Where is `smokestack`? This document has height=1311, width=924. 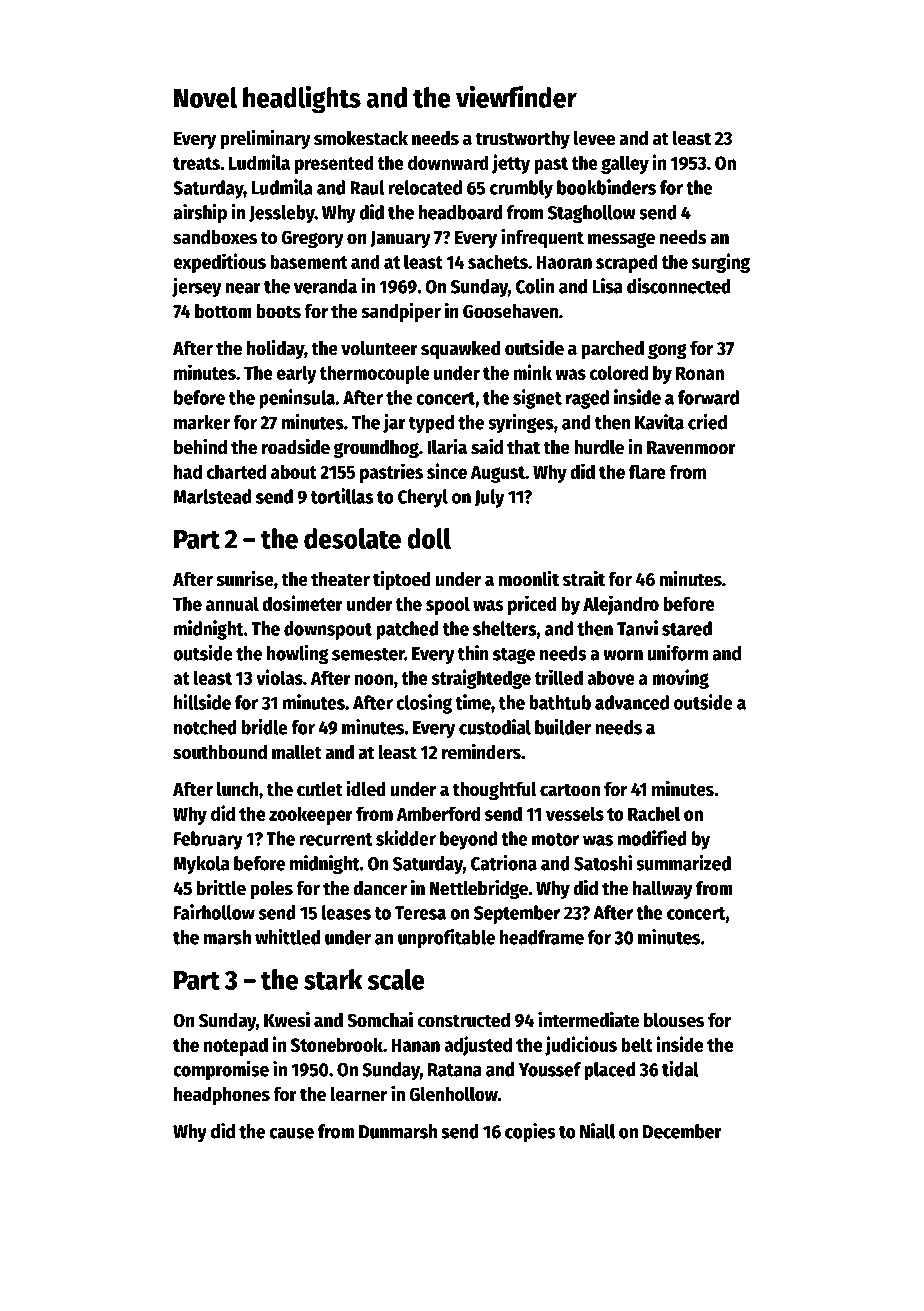
smokestack is located at coordinates (361, 138).
